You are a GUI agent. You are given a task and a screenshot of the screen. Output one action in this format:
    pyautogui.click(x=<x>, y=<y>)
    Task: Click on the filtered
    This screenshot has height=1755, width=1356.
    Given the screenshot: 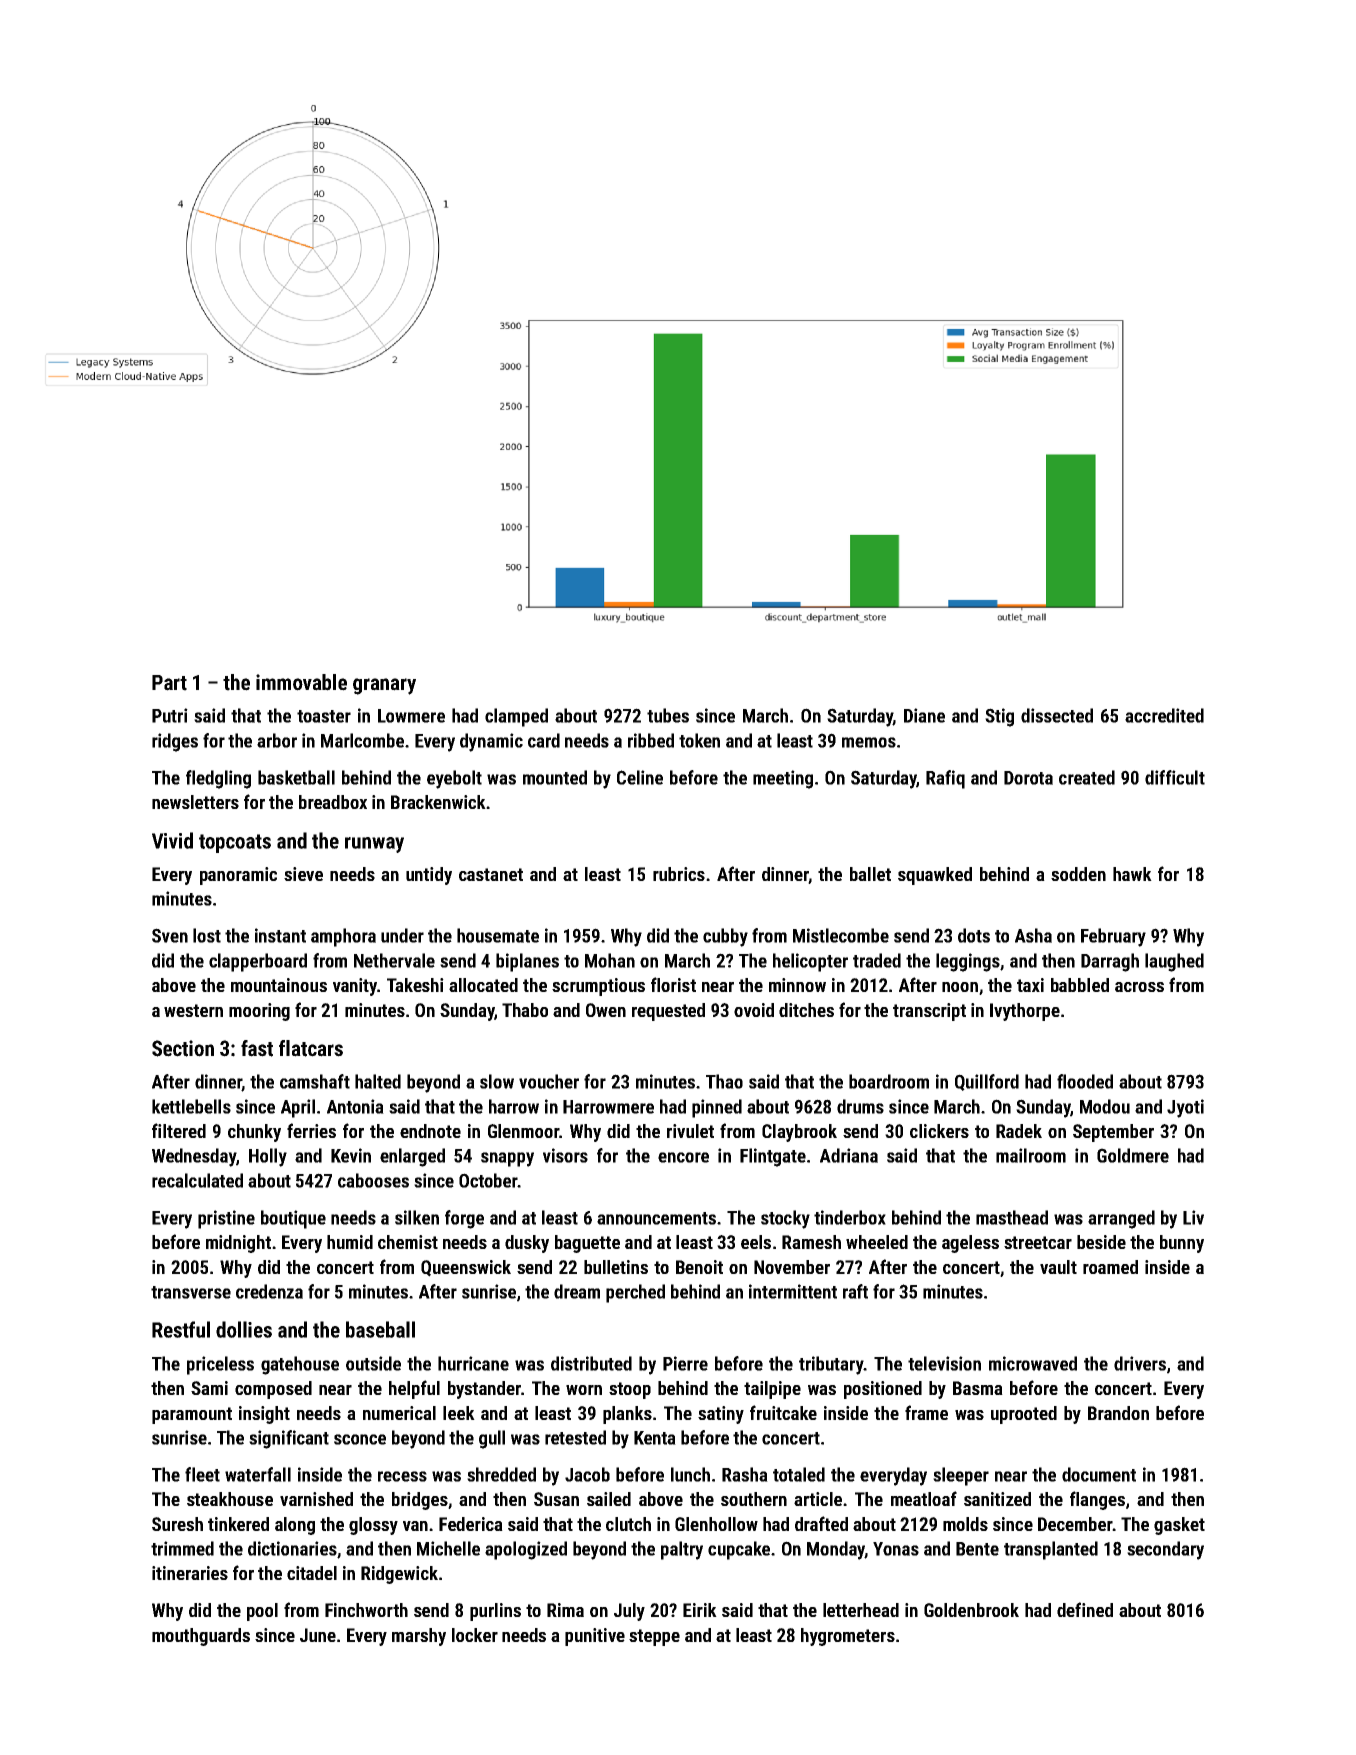 What is the action you would take?
    pyautogui.click(x=179, y=1130)
